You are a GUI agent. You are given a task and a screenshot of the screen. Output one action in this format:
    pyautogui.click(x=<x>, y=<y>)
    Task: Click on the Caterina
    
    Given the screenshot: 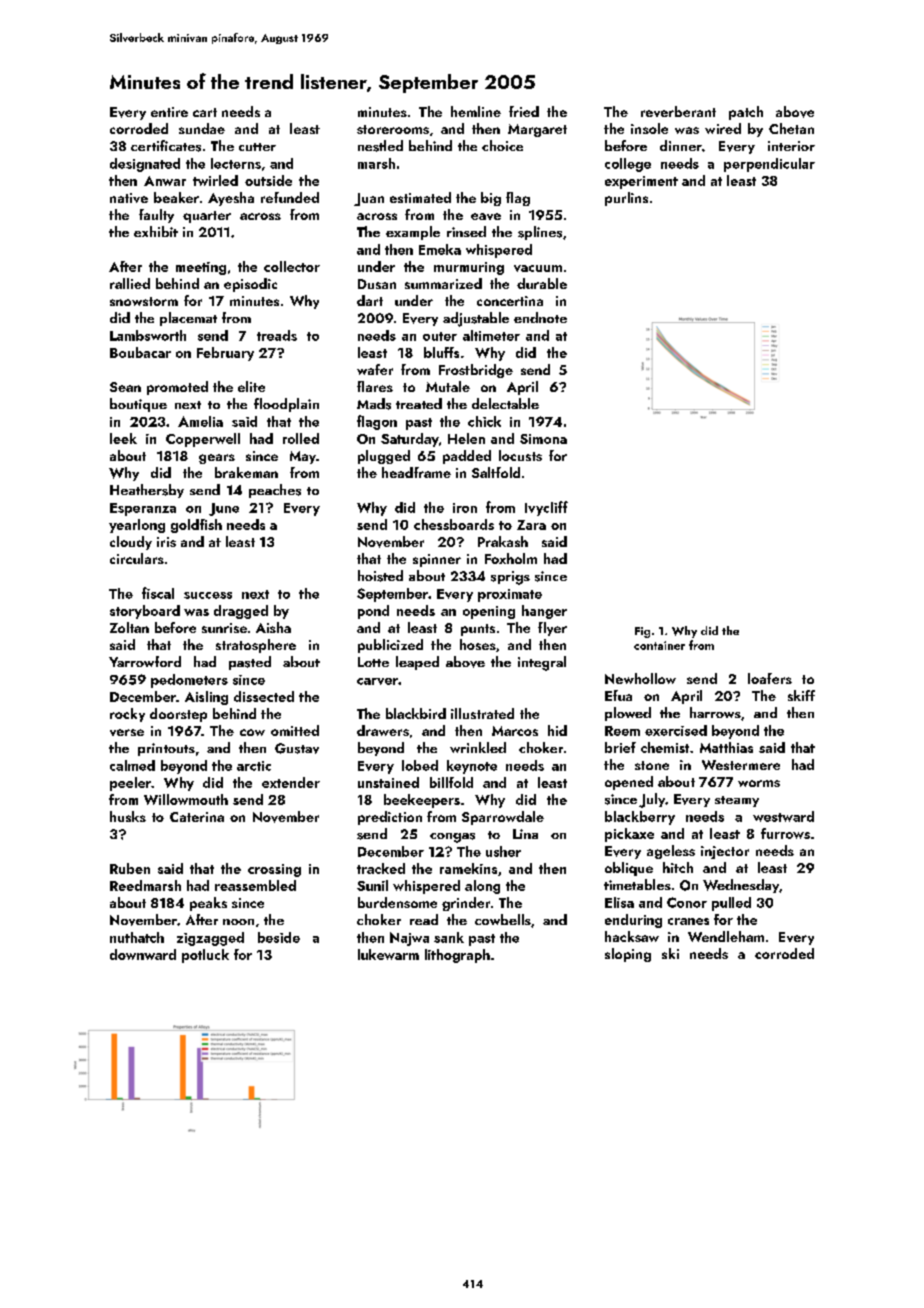 What is the action you would take?
    pyautogui.click(x=197, y=817)
